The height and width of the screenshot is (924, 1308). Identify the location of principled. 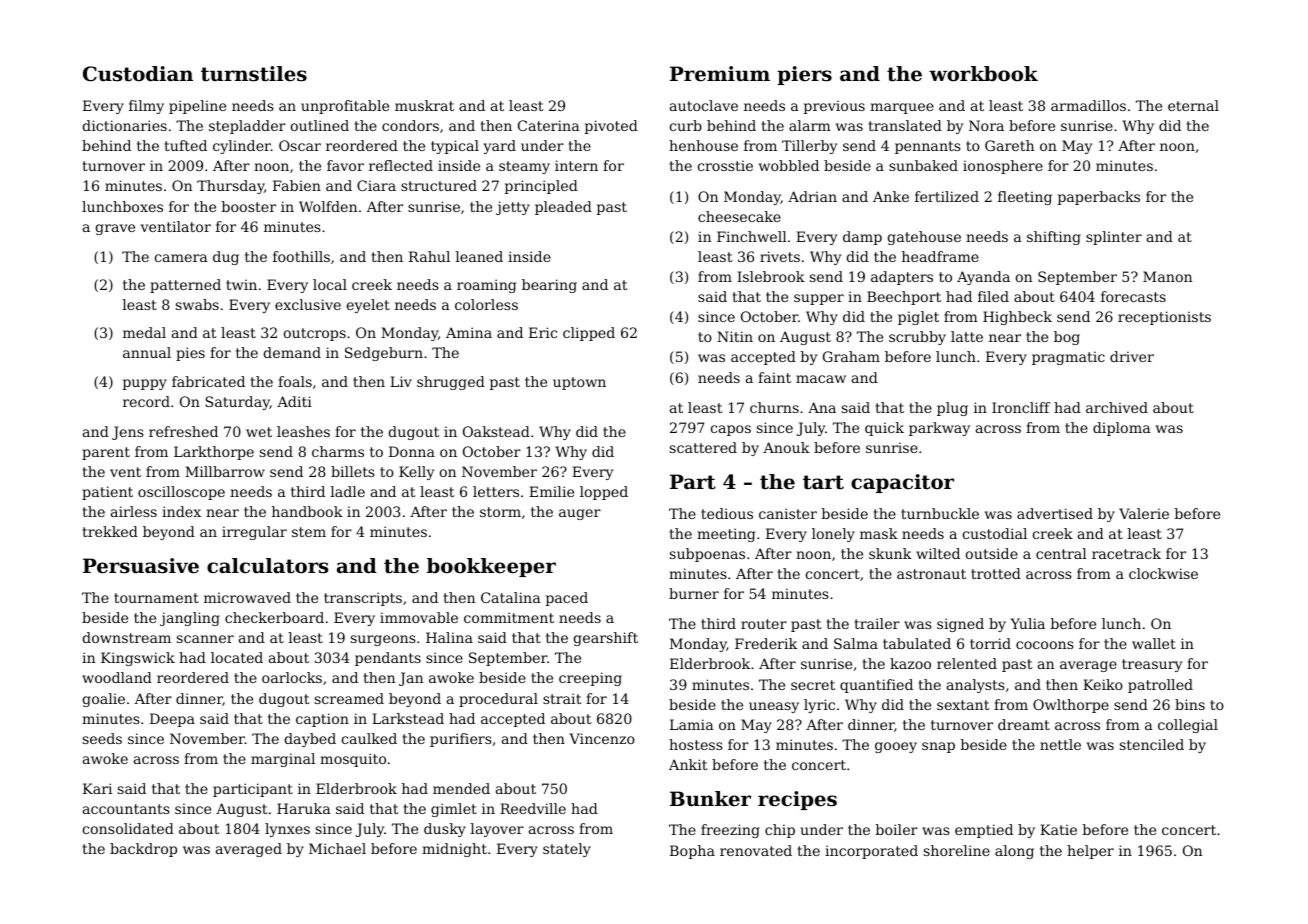
(541, 187).
